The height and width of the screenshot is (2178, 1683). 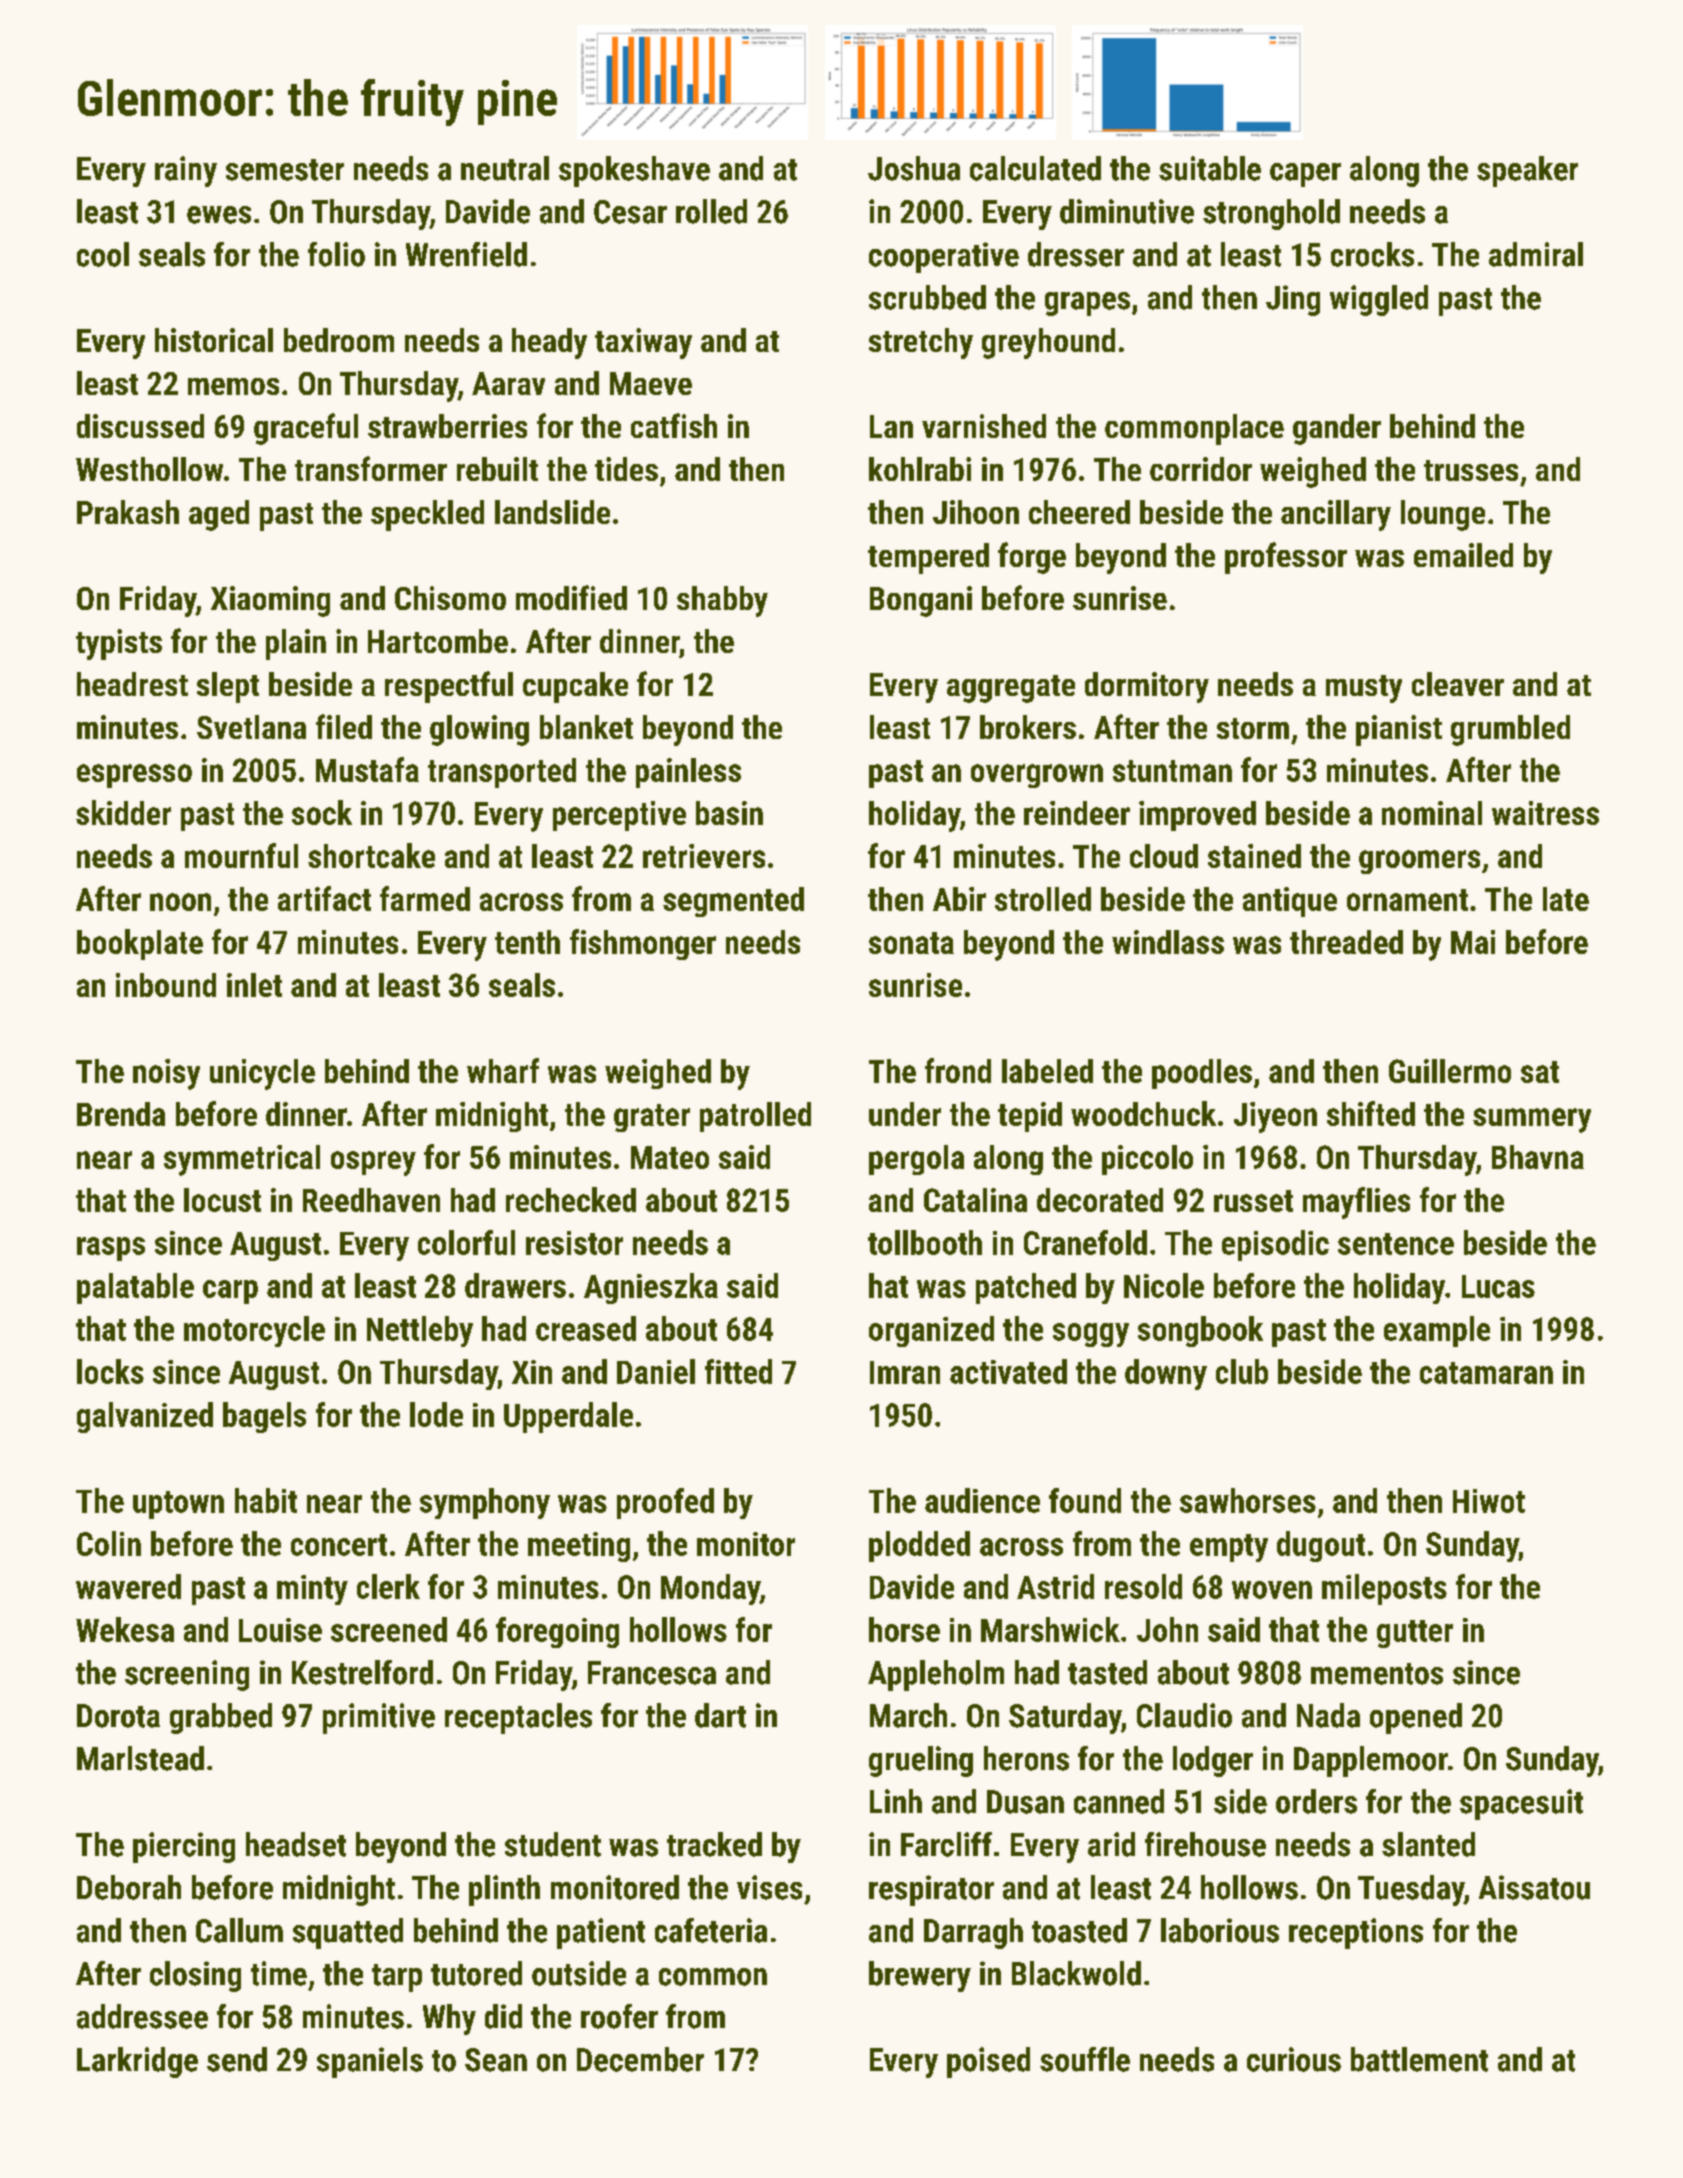 What do you see at coordinates (1210, 168) in the screenshot?
I see `suitable` at bounding box center [1210, 168].
